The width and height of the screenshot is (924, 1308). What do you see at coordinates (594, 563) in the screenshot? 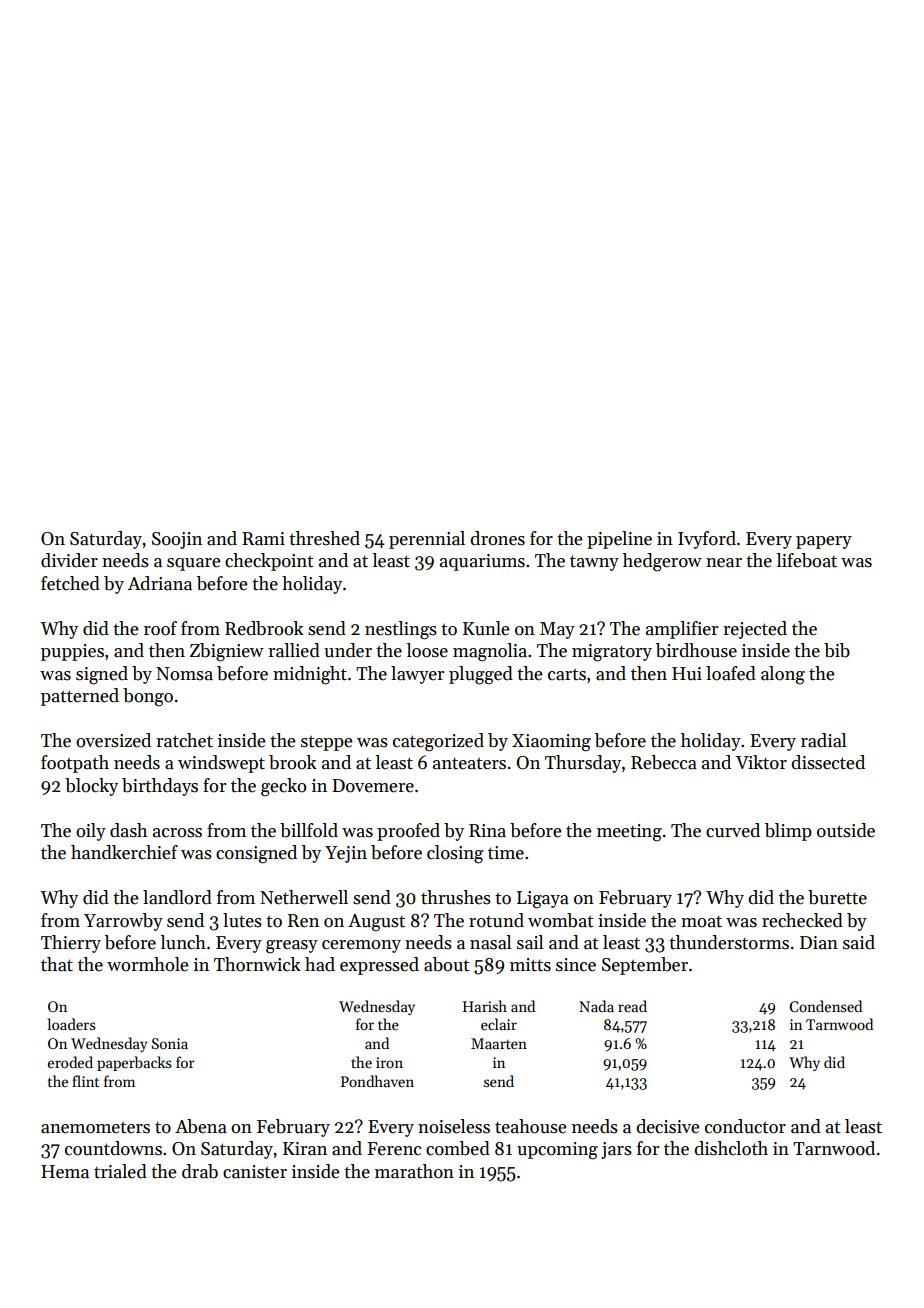
I see `tawny` at bounding box center [594, 563].
